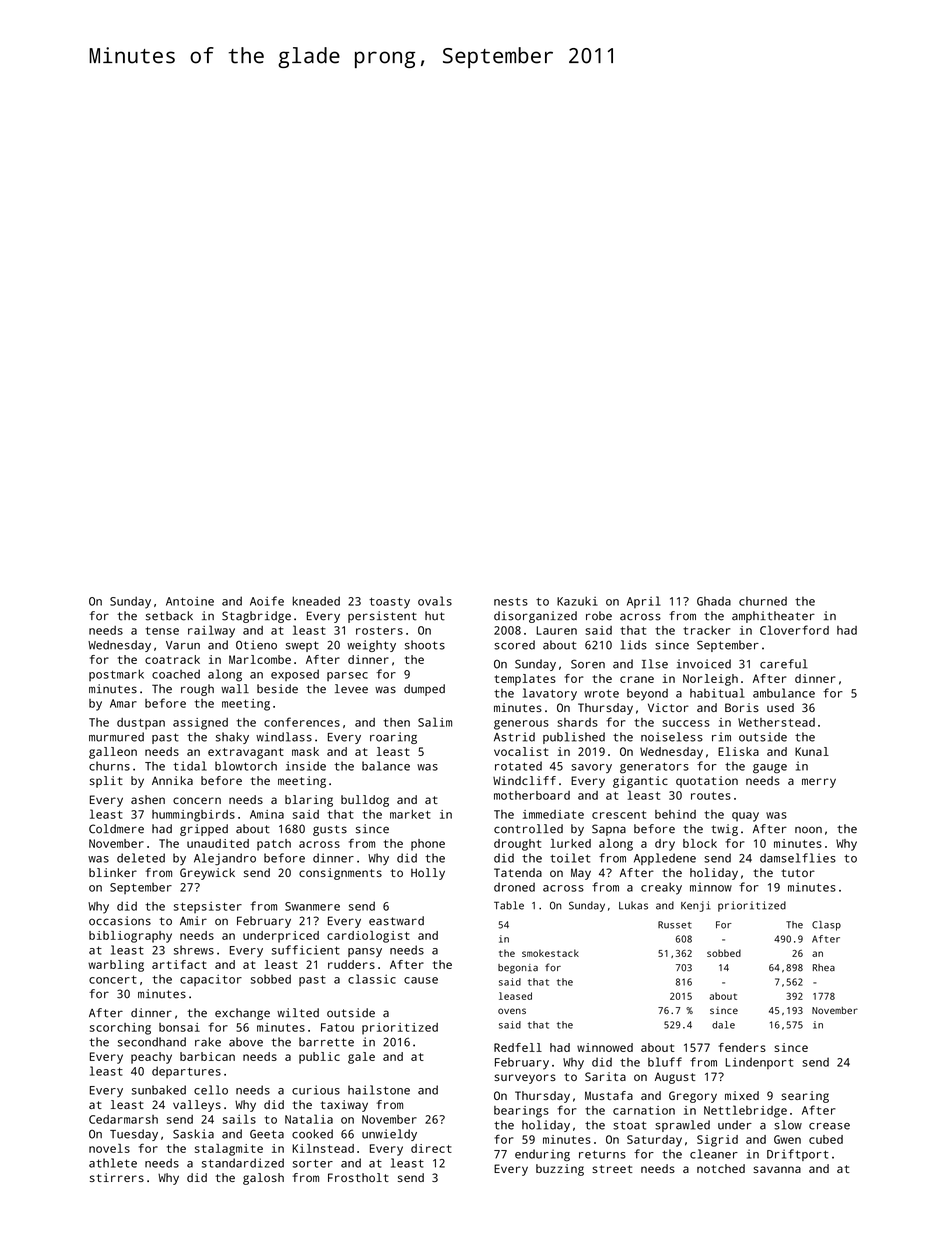 Image resolution: width=952 pixels, height=1233 pixels. What do you see at coordinates (421, 980) in the document?
I see `cause` at bounding box center [421, 980].
